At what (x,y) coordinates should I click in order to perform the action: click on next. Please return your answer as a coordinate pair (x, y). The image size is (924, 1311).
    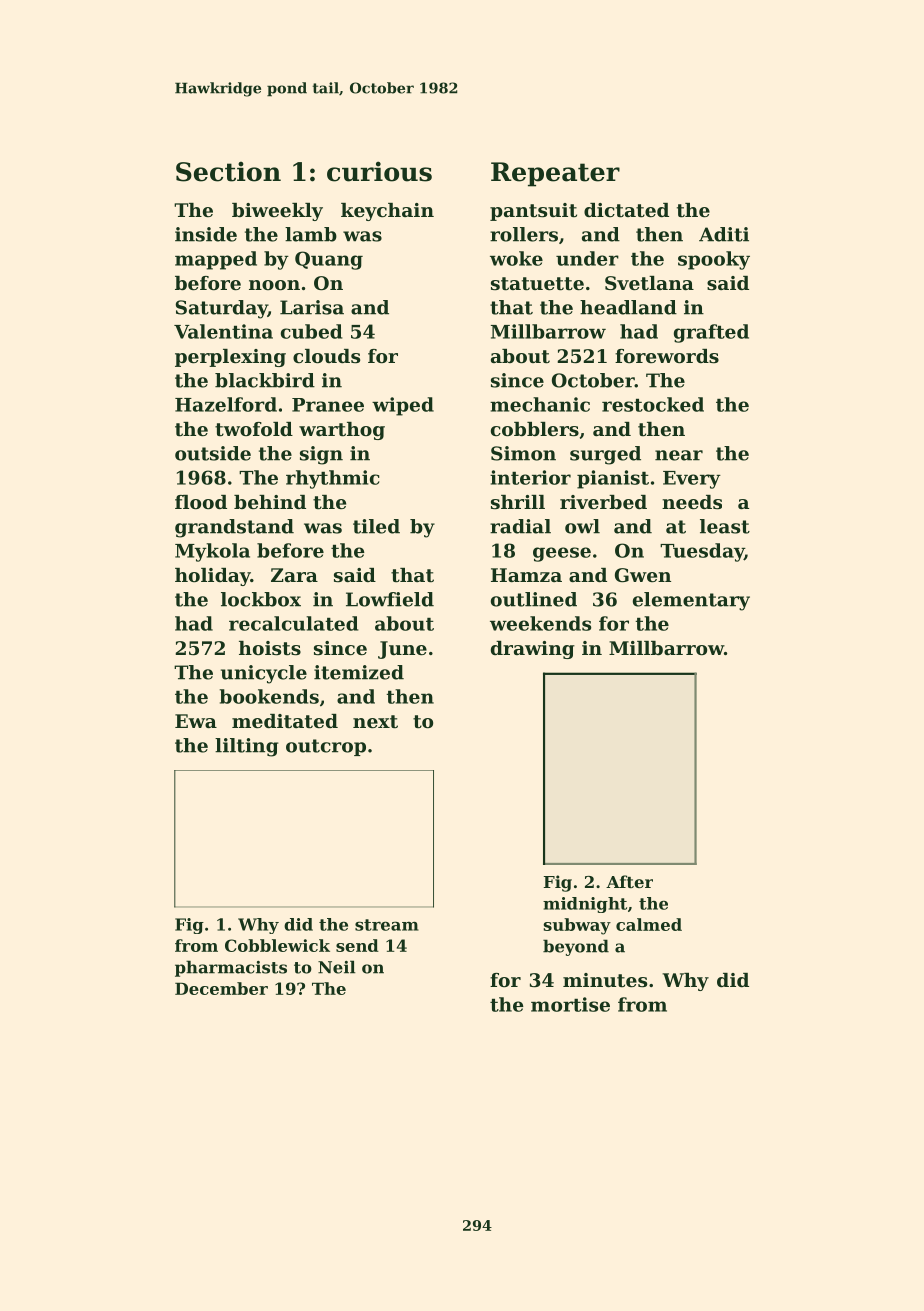
    Looking at the image, I should click on (375, 722).
